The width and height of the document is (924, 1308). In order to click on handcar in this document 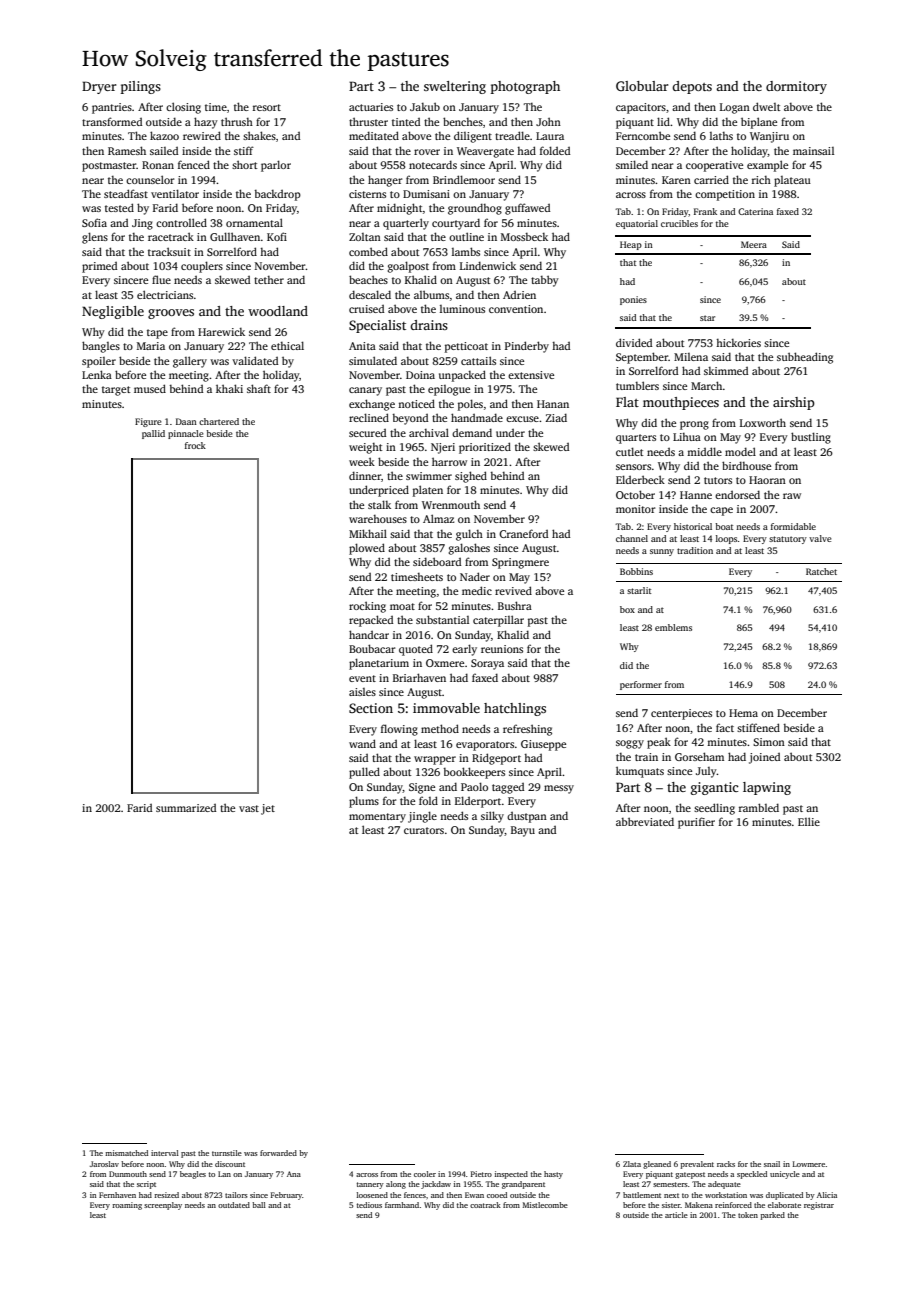, I will do `click(369, 634)`.
